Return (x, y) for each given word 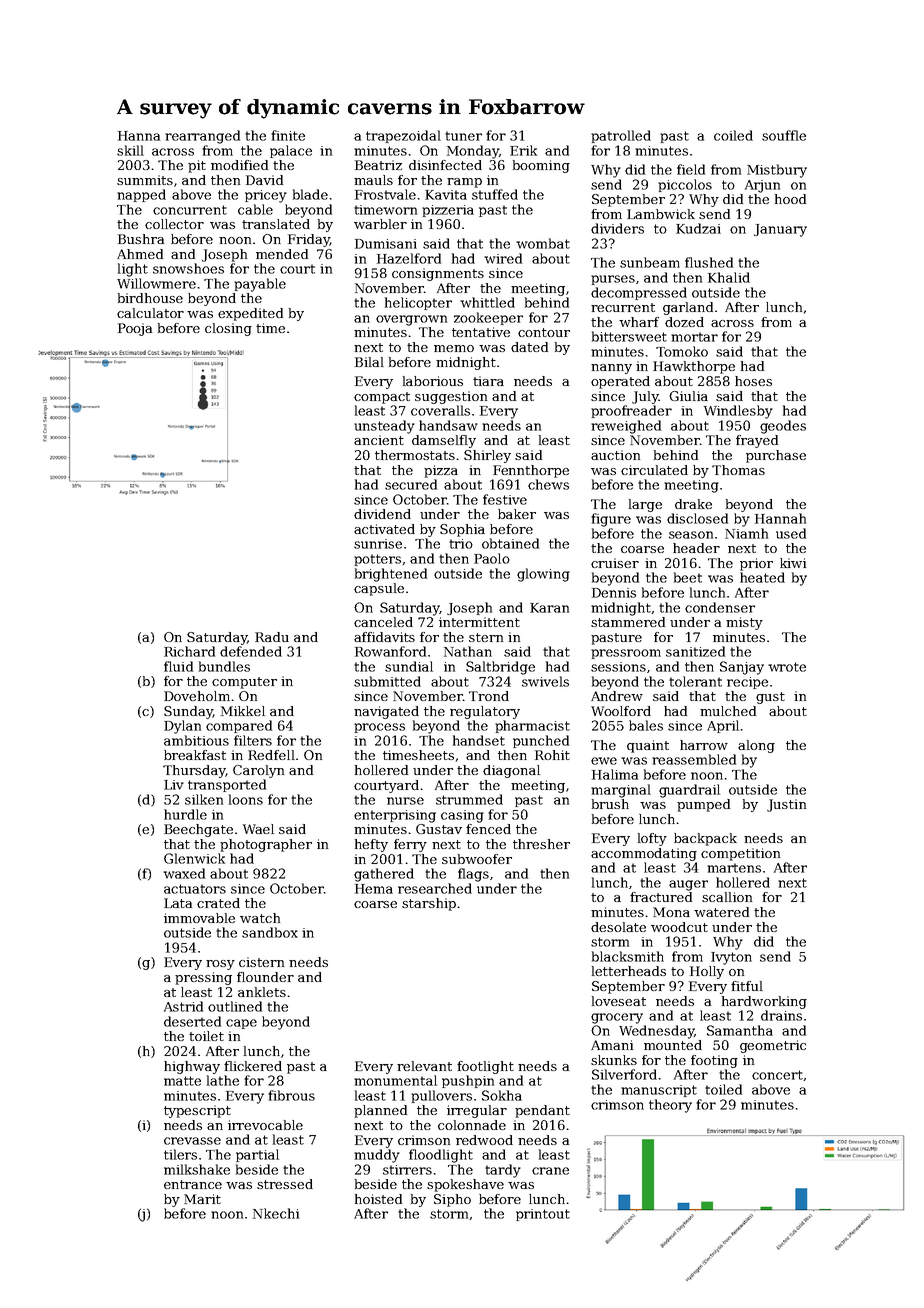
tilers (180, 1154)
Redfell (271, 755)
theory (670, 1106)
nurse (405, 801)
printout (543, 1215)
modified (239, 165)
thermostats (415, 455)
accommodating (644, 854)
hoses (753, 381)
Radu (272, 637)
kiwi (793, 563)
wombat (543, 243)
